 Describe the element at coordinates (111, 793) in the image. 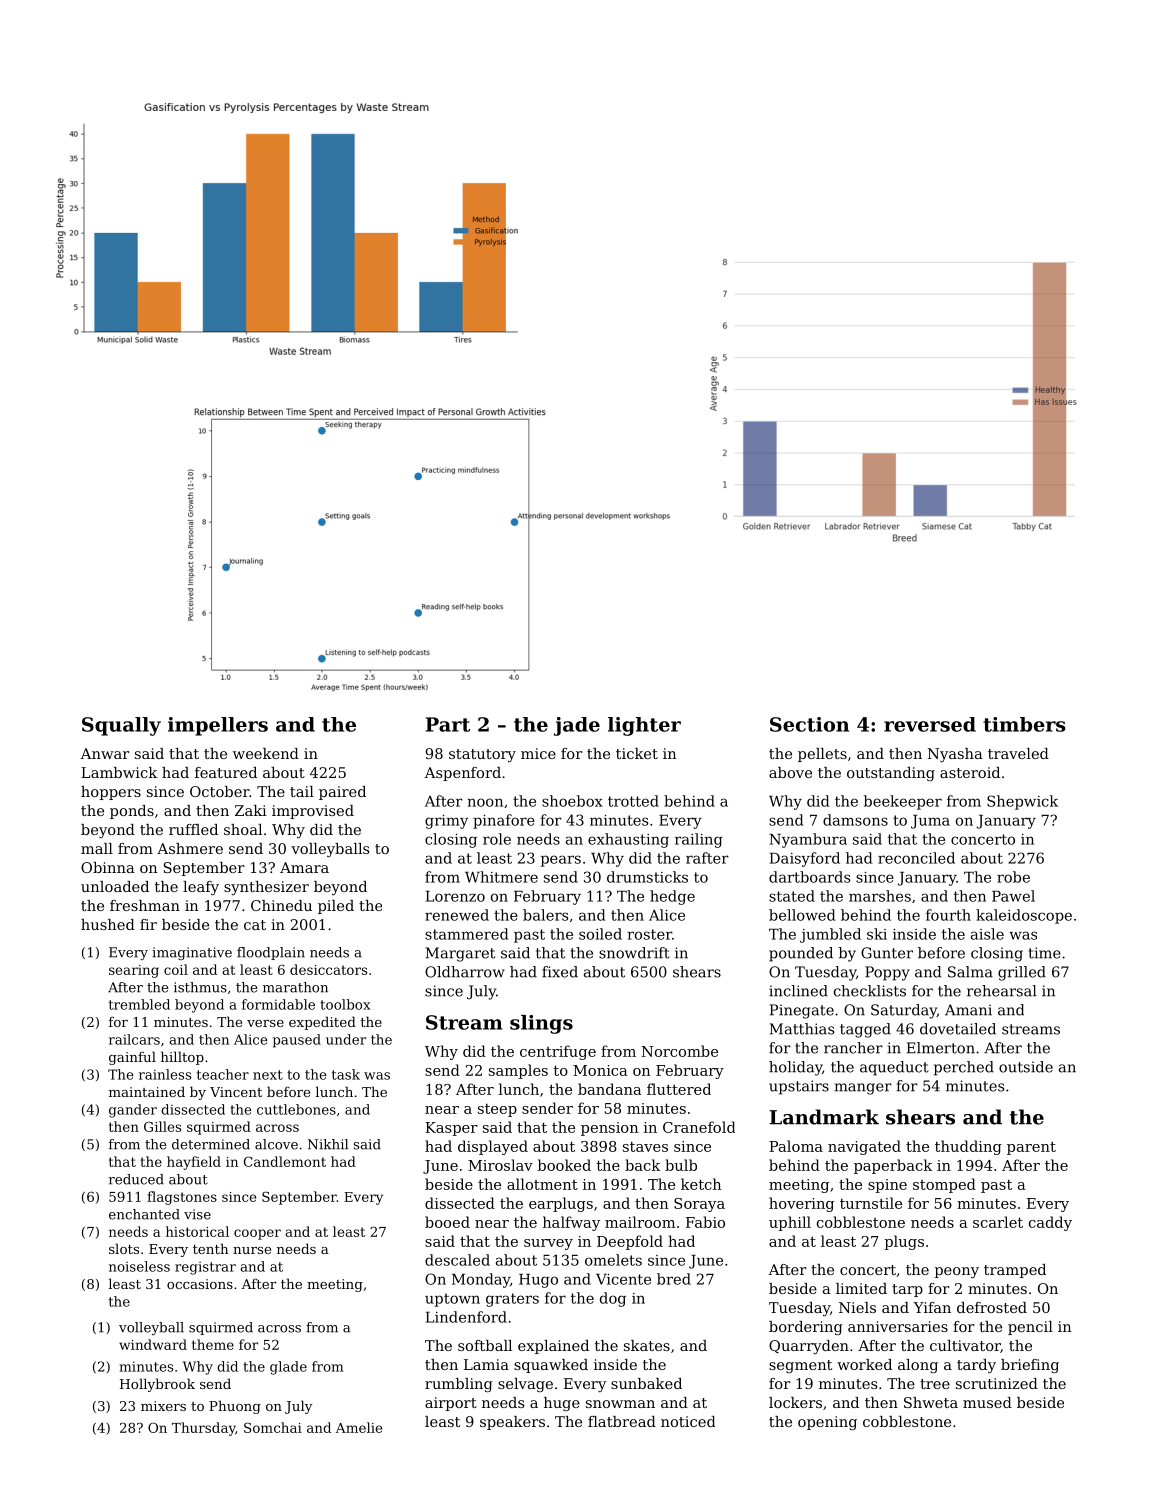

I see `hoppers` at that location.
